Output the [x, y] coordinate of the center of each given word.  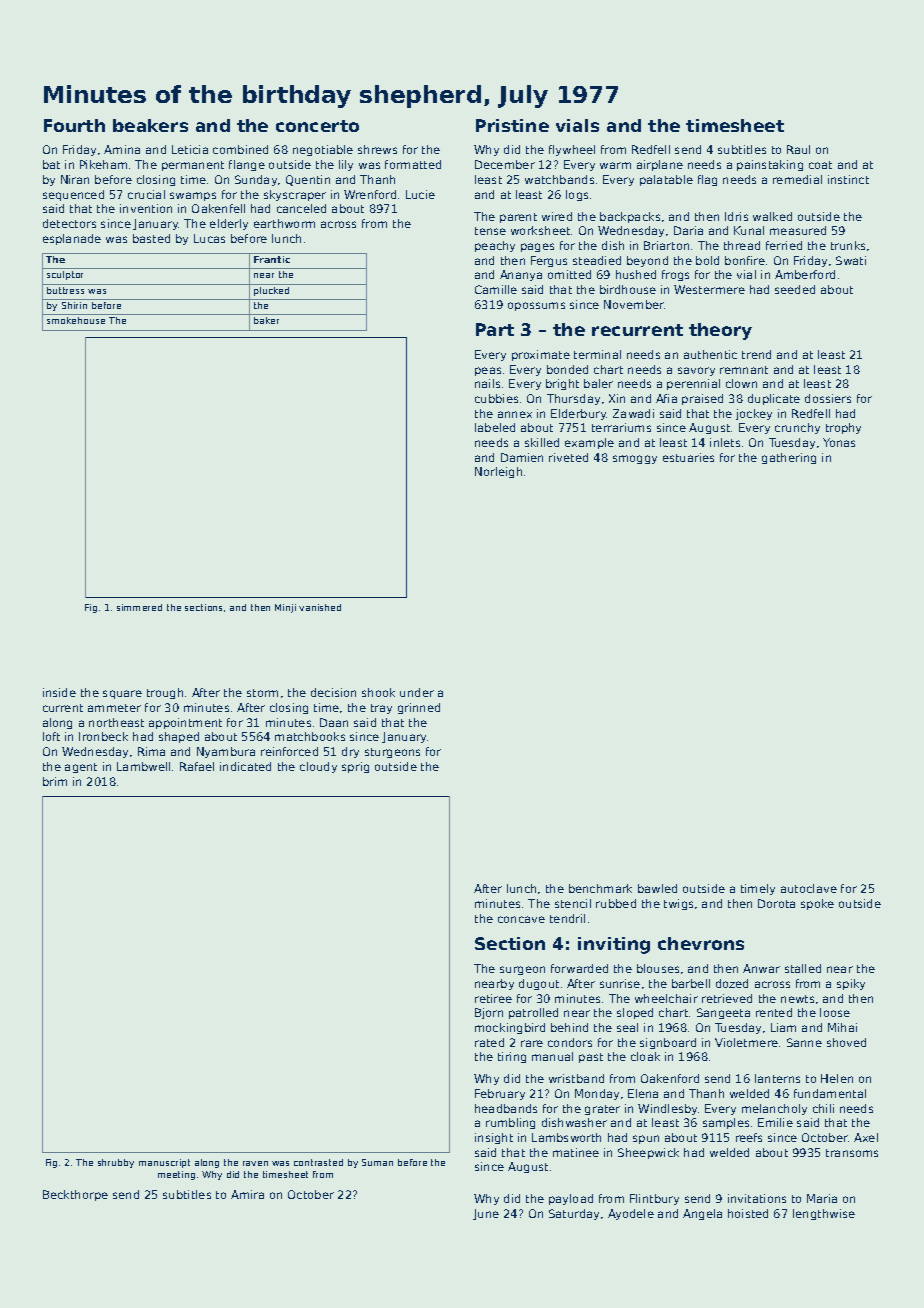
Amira [247, 1194]
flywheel [572, 150]
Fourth [74, 125]
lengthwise [824, 1214]
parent [518, 218]
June [486, 1214]
